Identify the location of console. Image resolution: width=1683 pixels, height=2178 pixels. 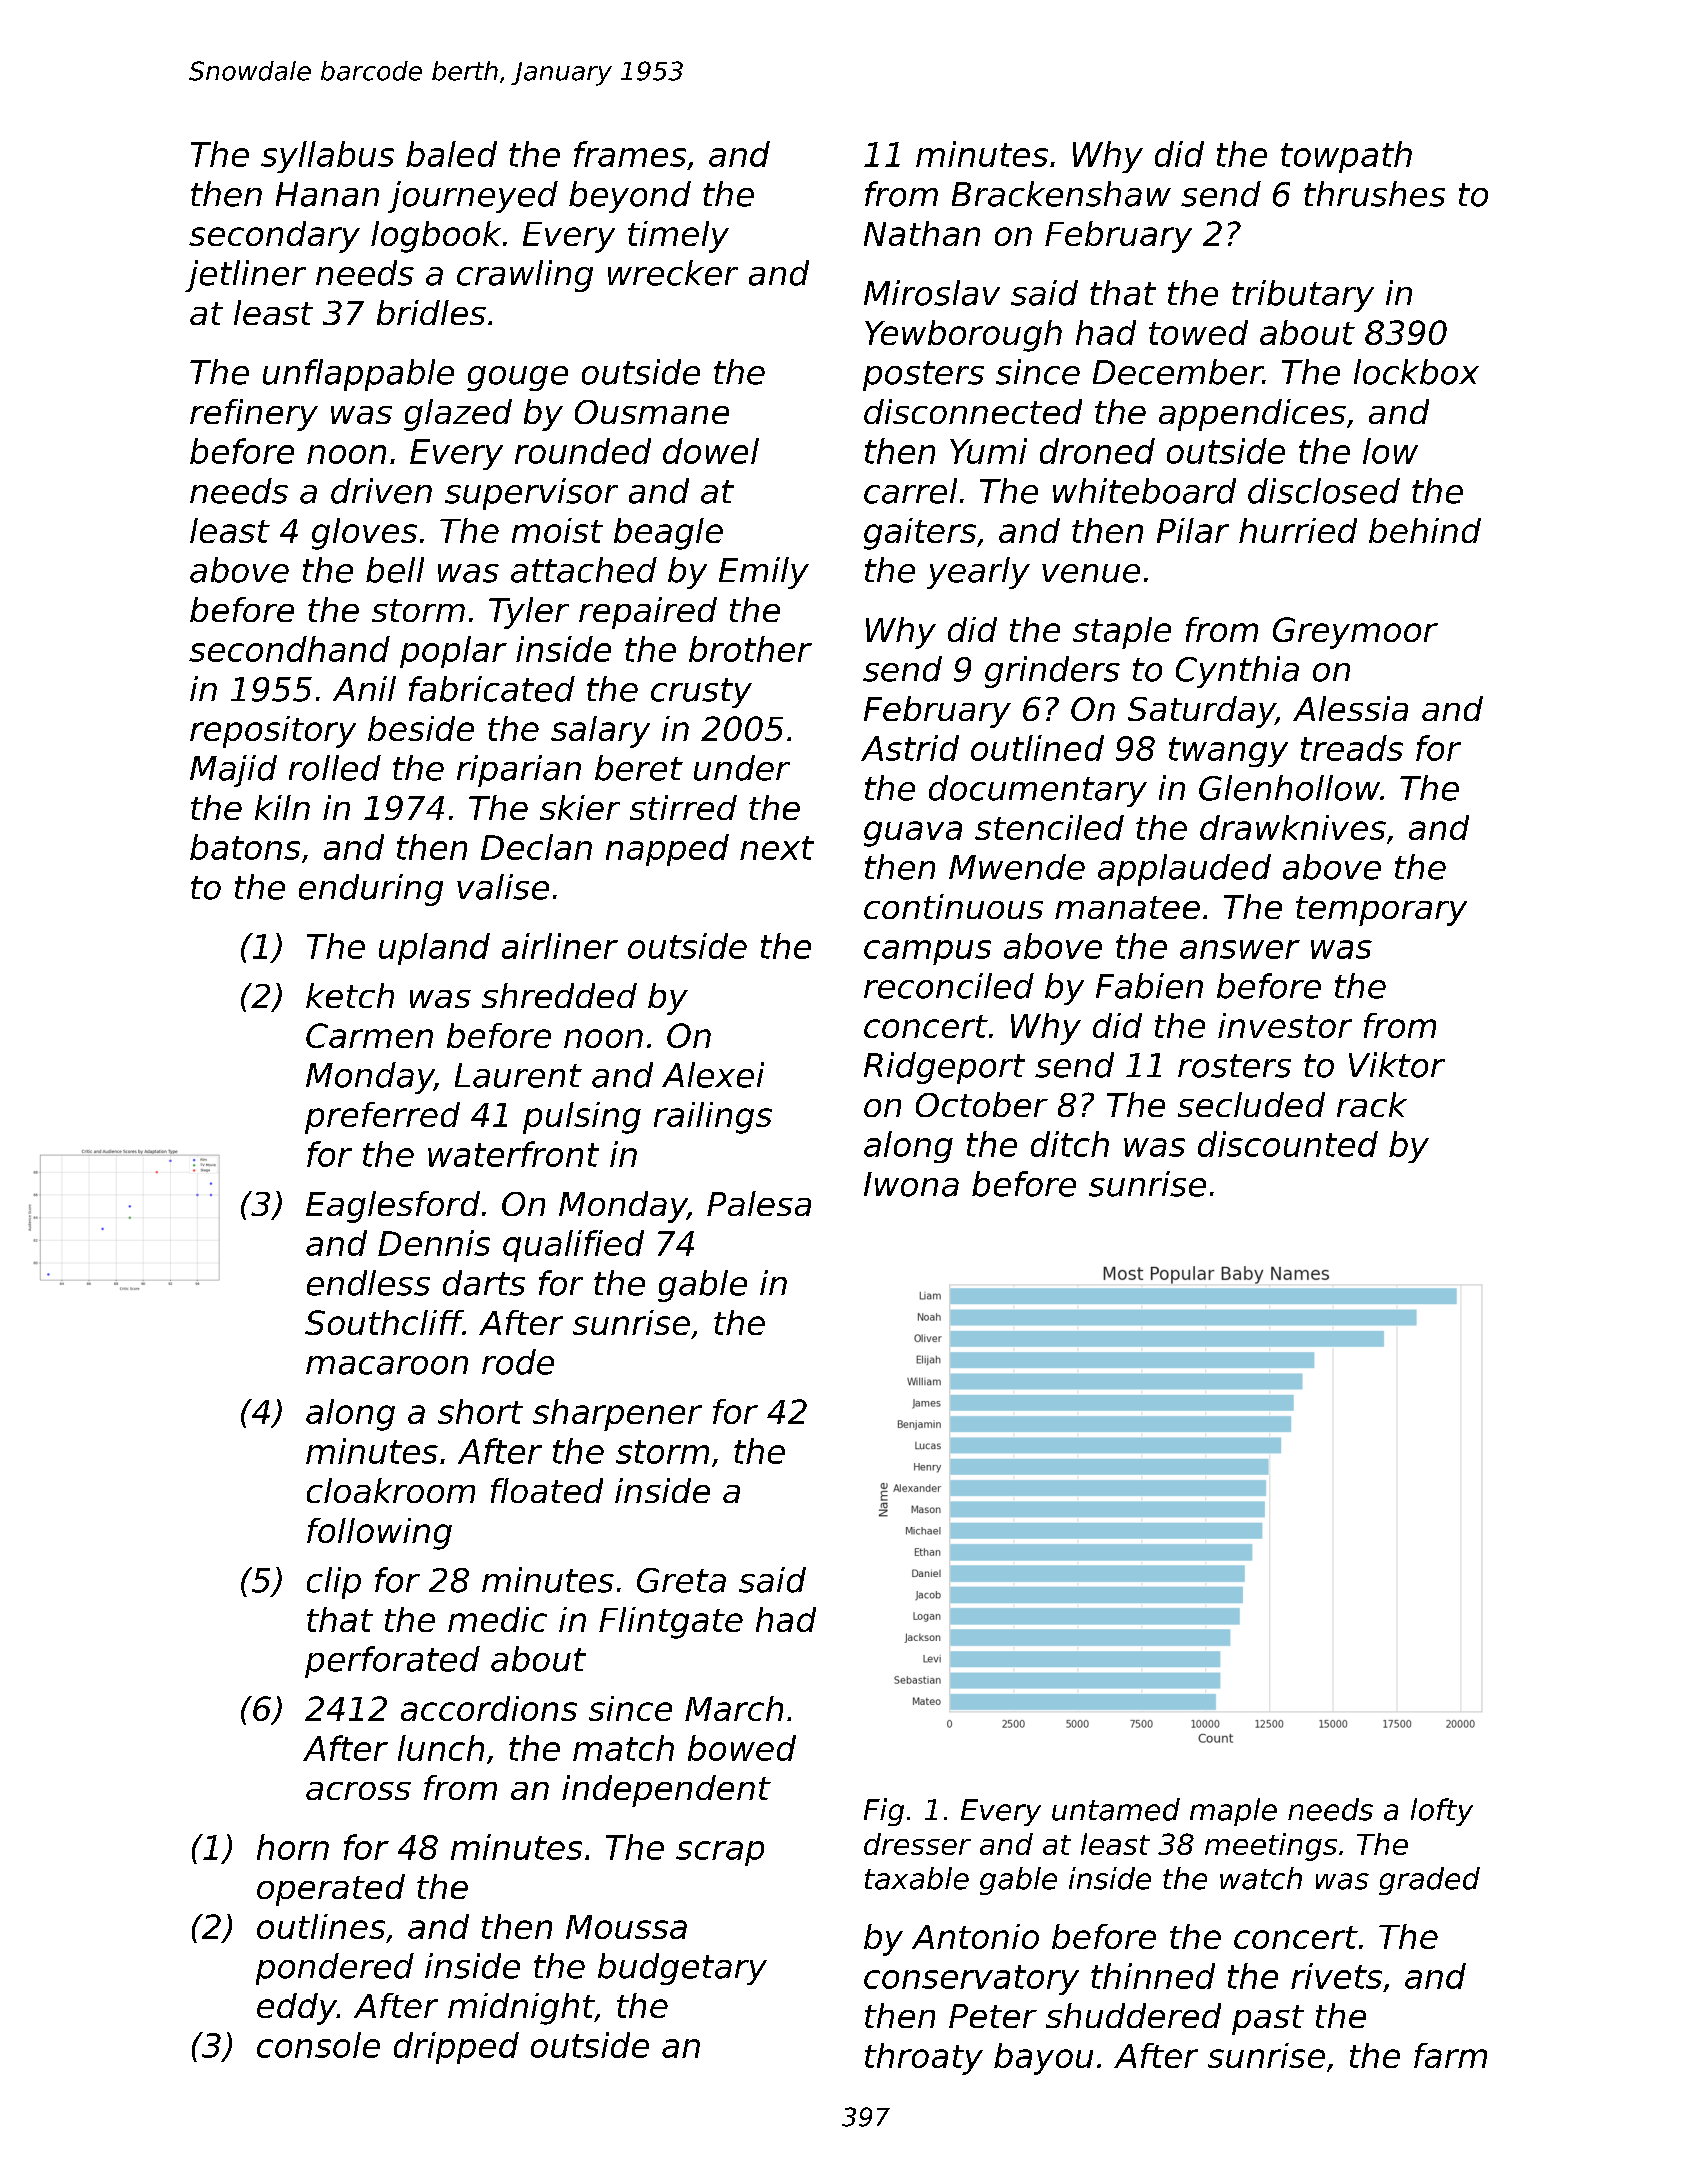
(318, 2045).
